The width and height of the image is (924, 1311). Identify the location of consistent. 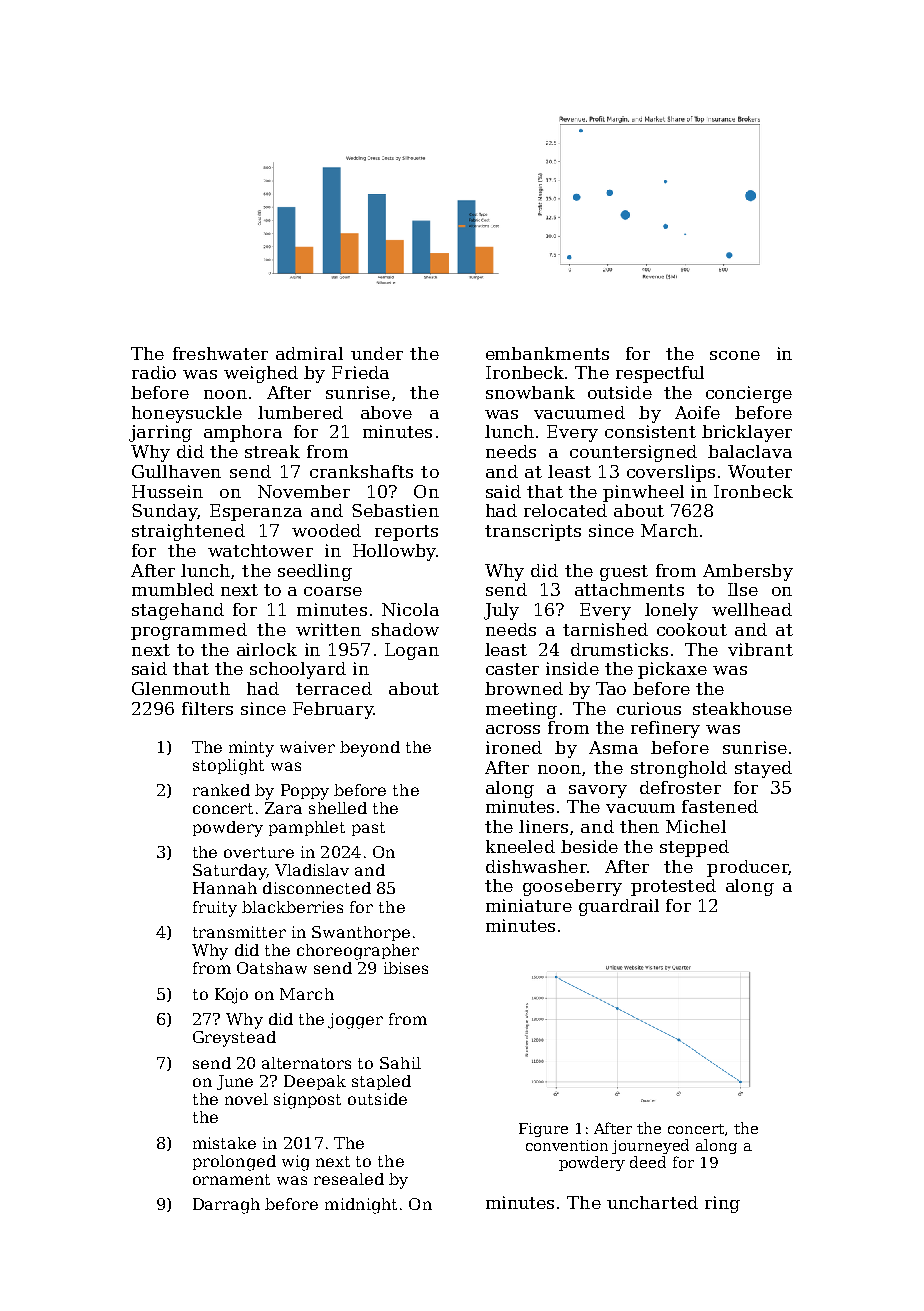
(650, 431).
